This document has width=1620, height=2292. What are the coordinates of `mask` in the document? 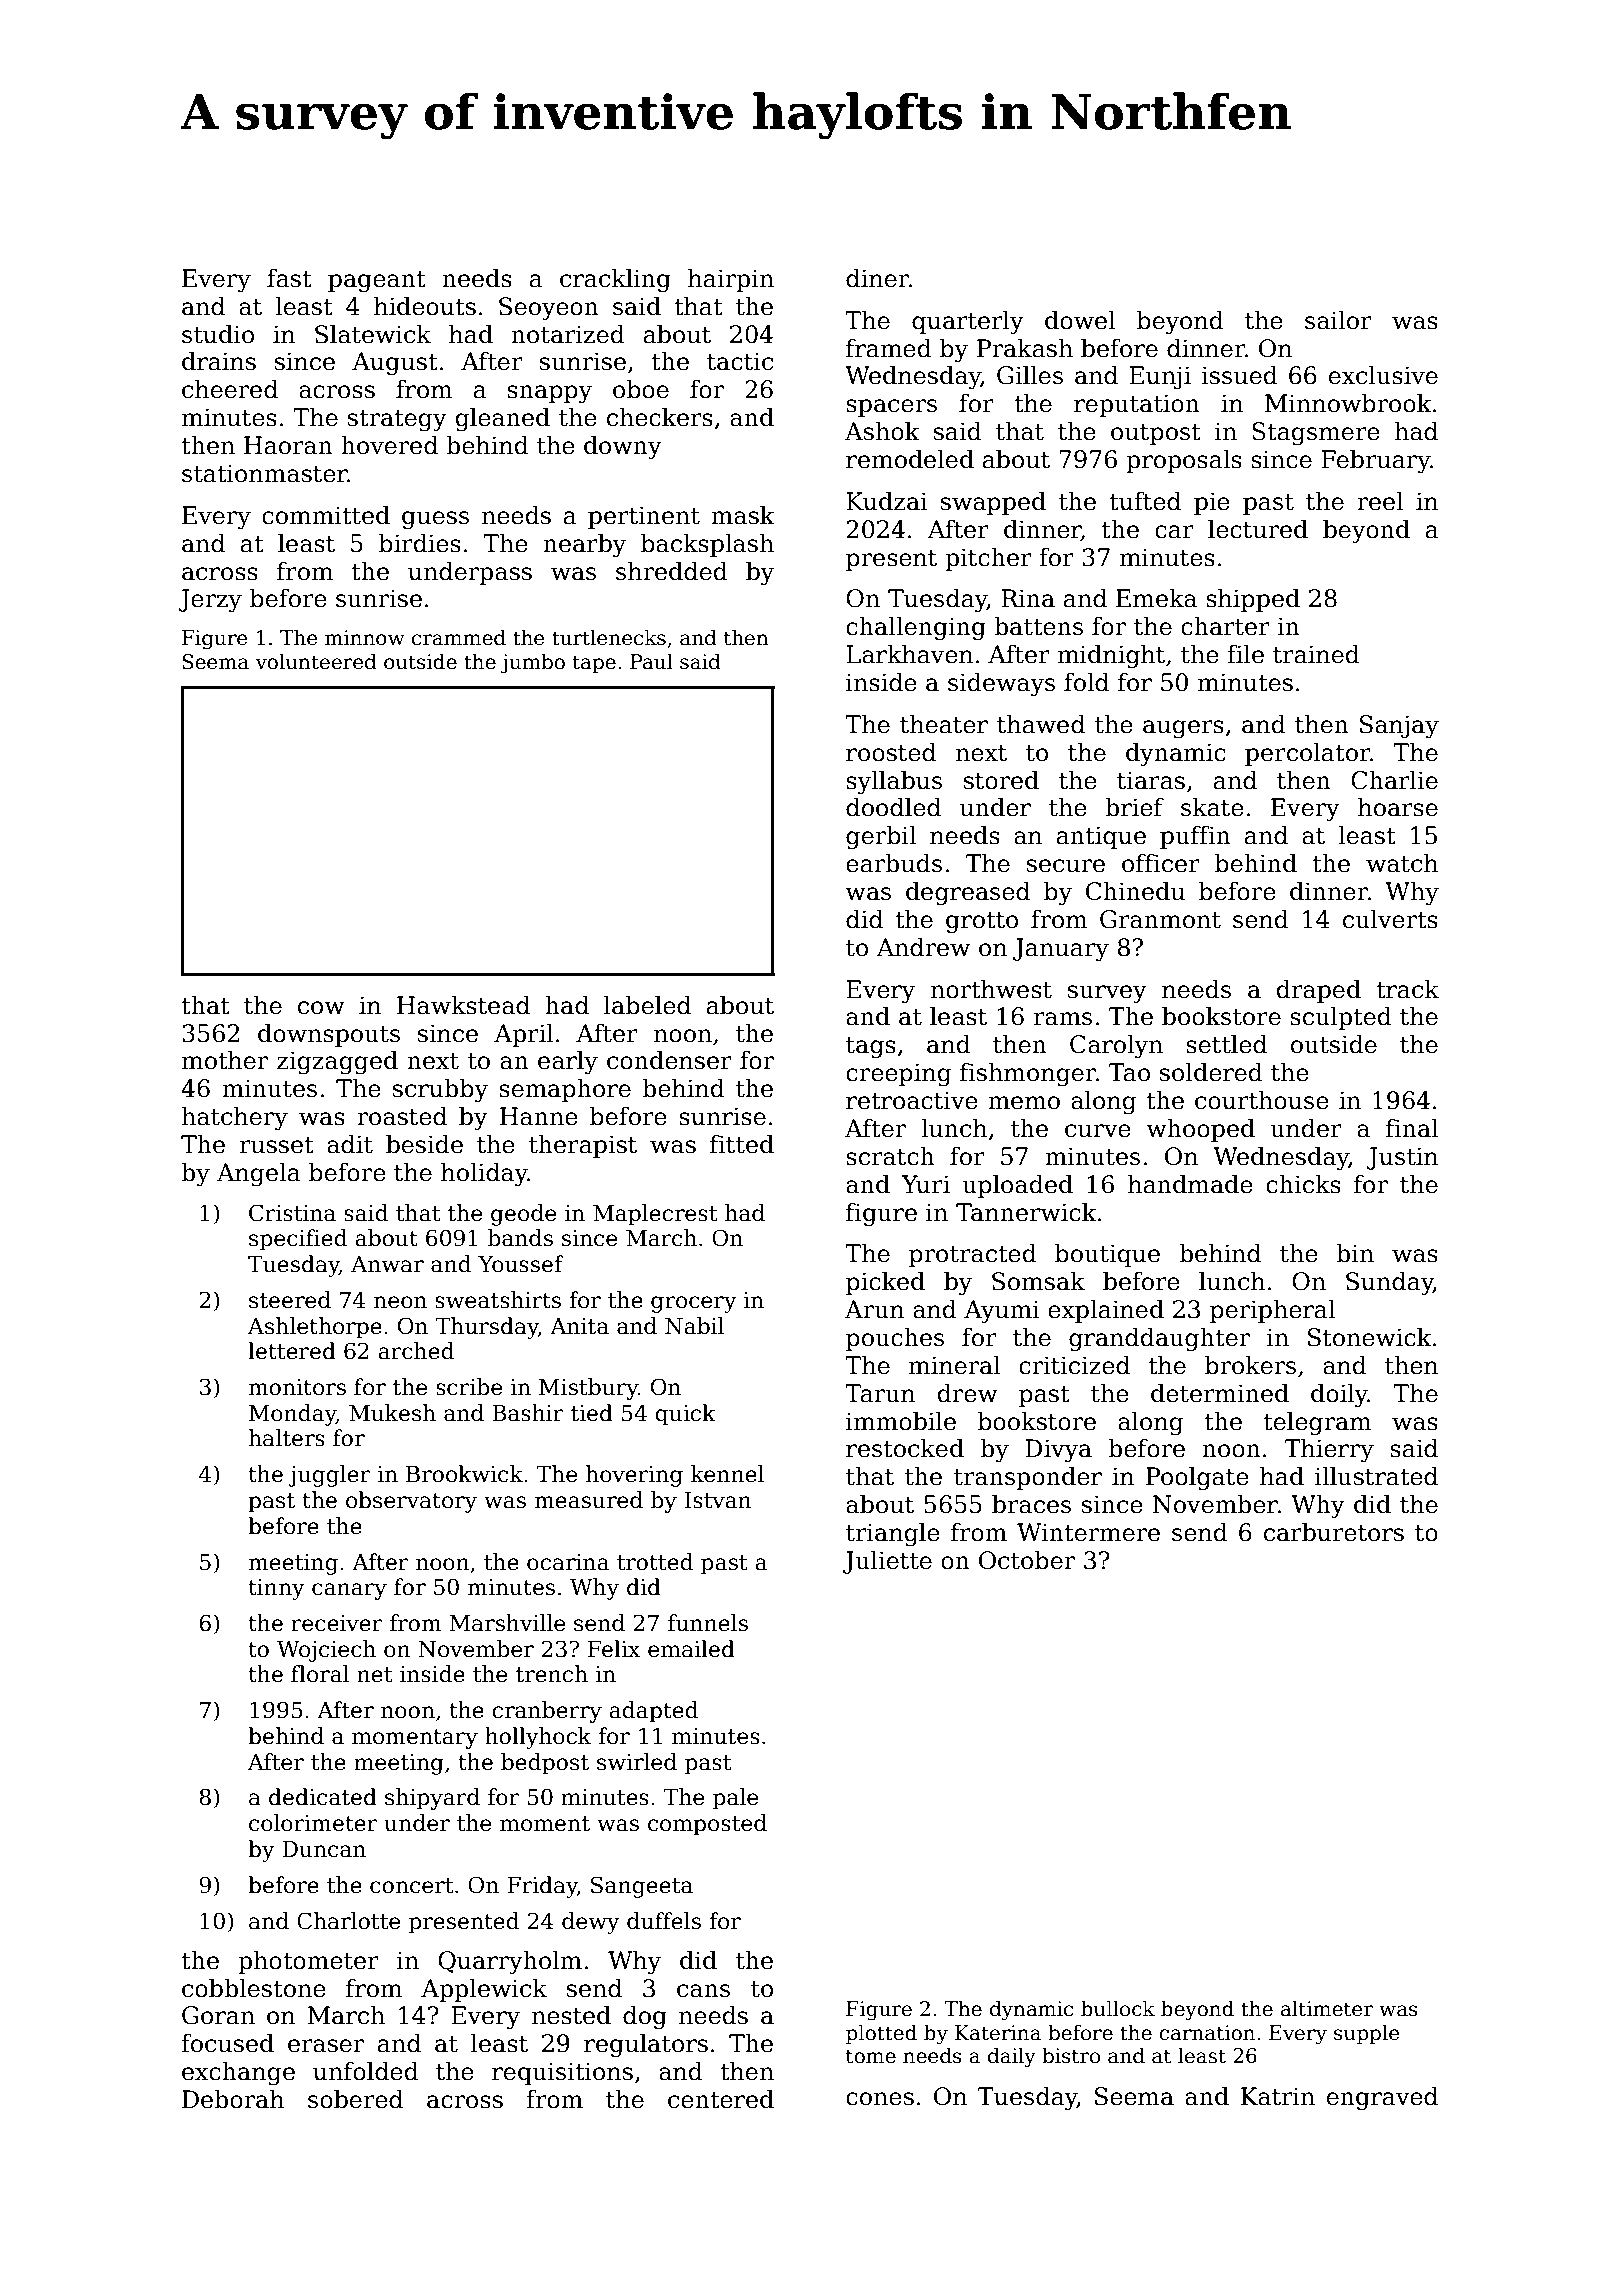 It's located at (743, 515).
